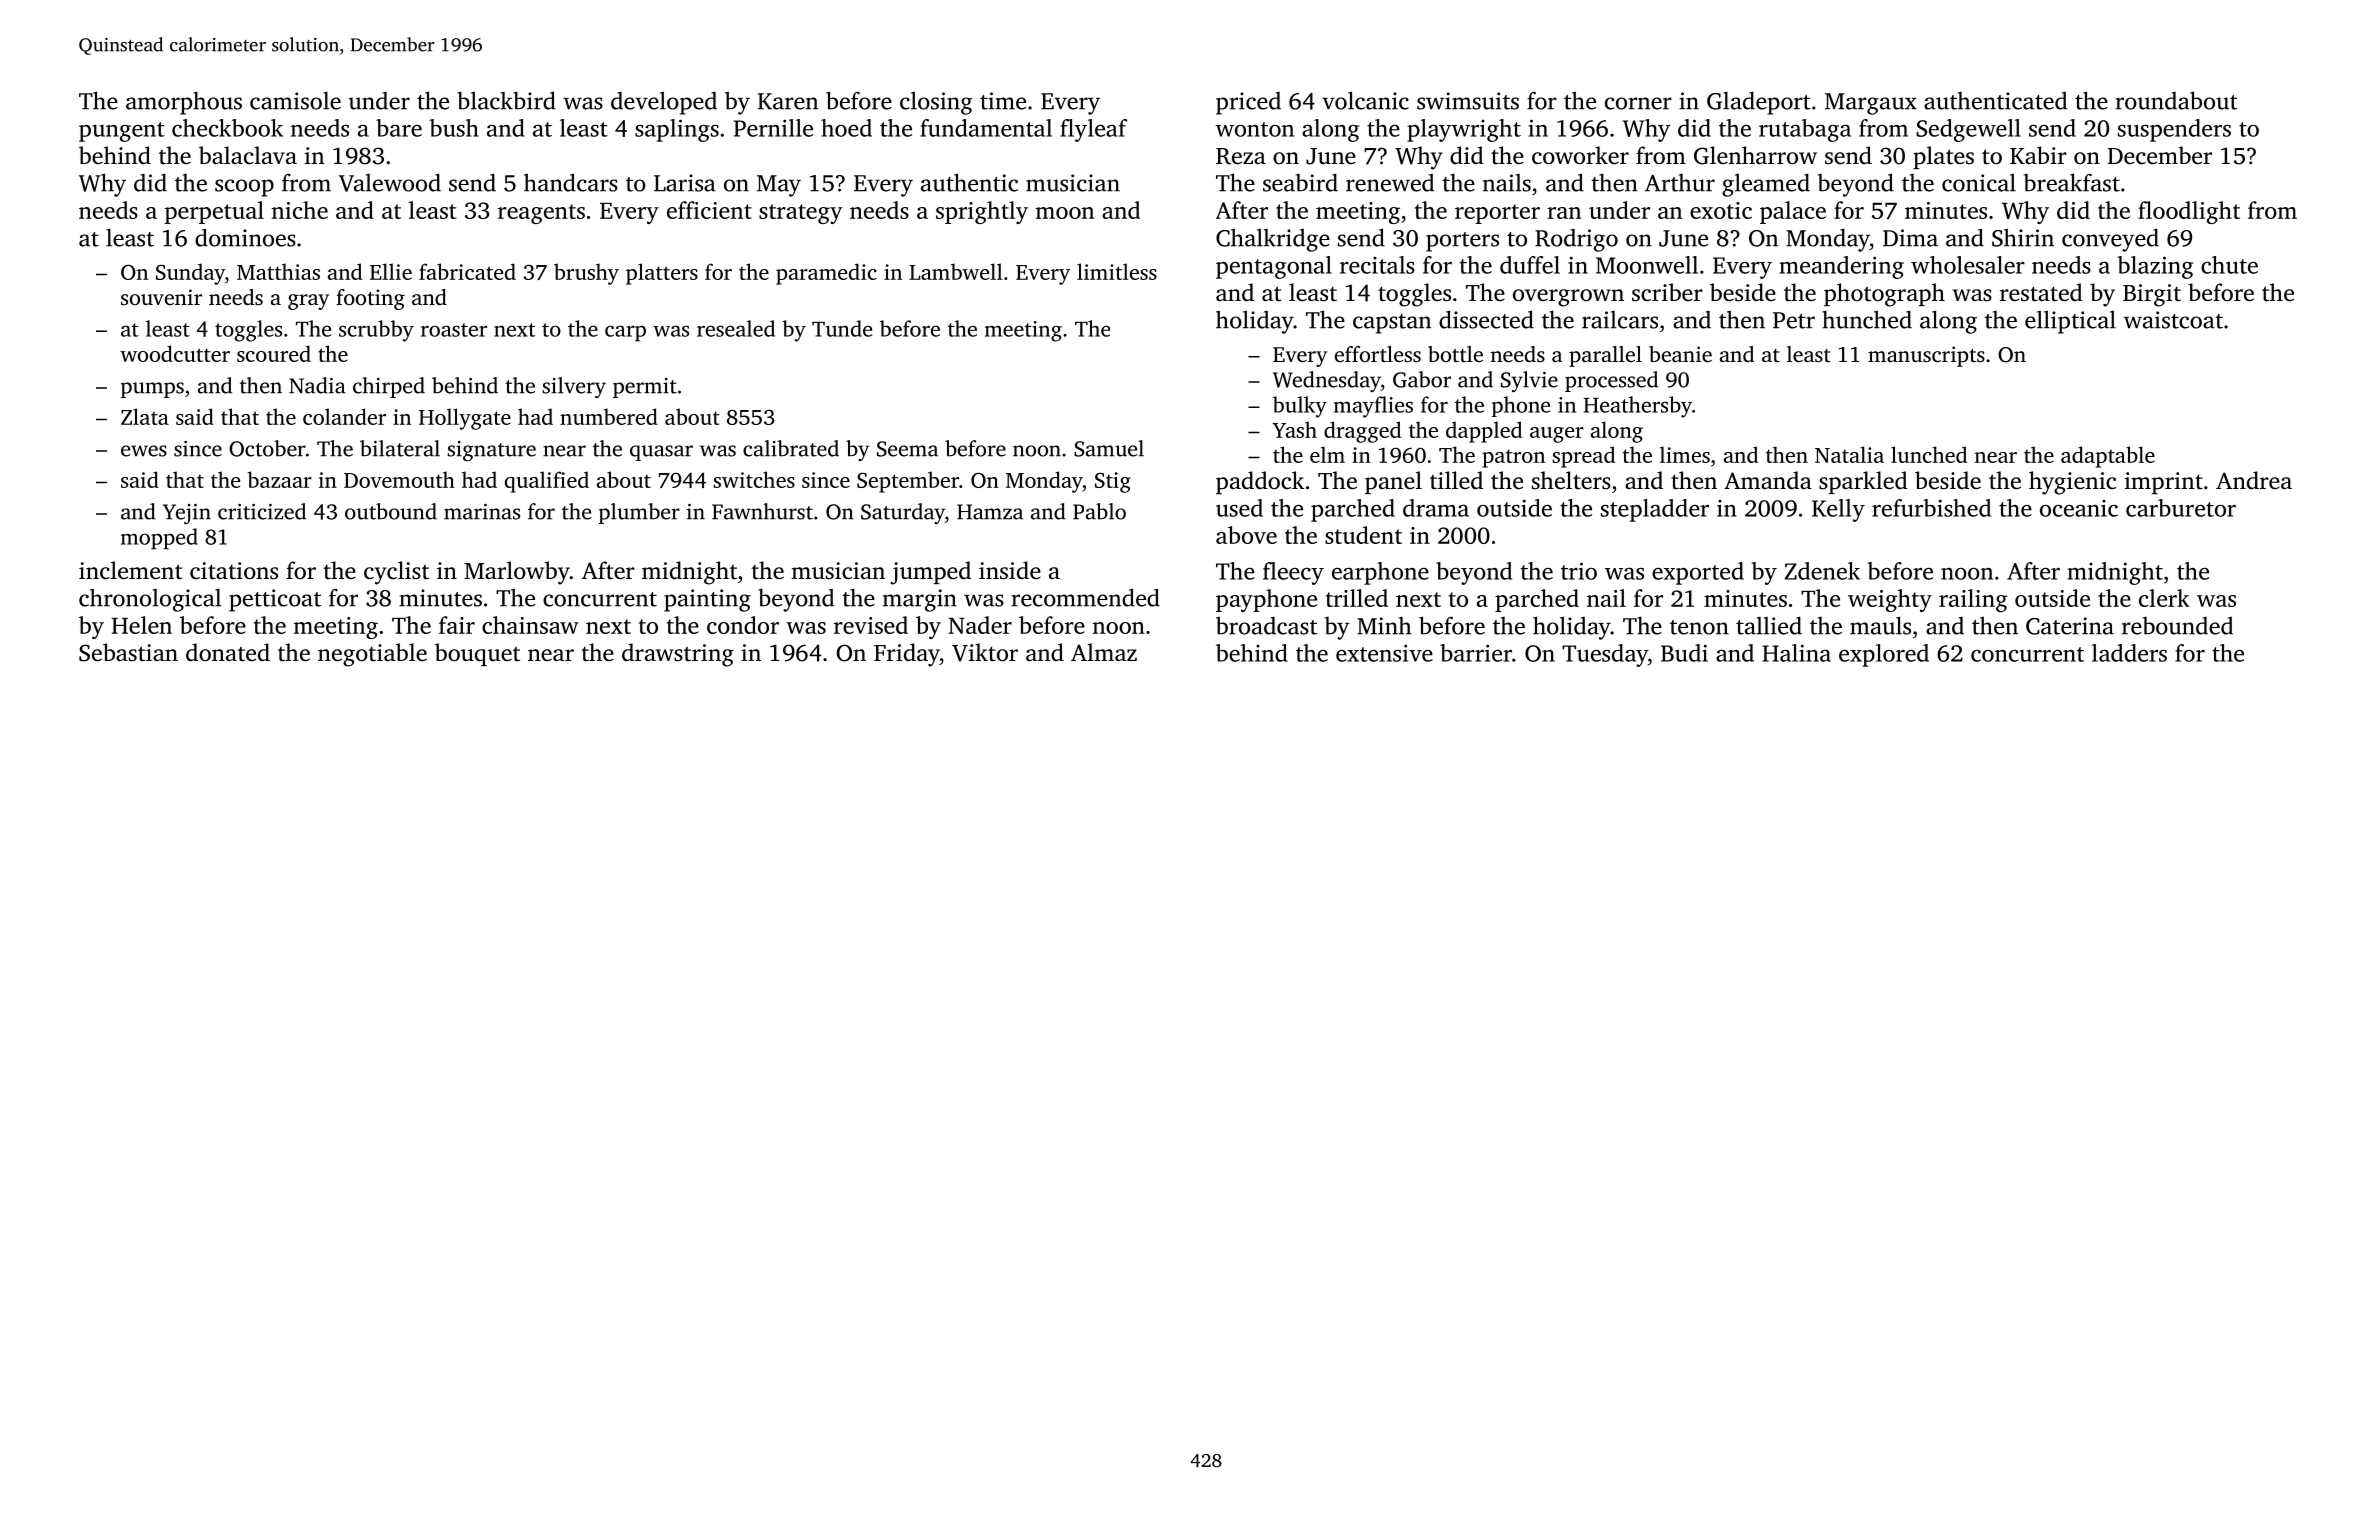  What do you see at coordinates (664, 103) in the screenshot?
I see `developed` at bounding box center [664, 103].
